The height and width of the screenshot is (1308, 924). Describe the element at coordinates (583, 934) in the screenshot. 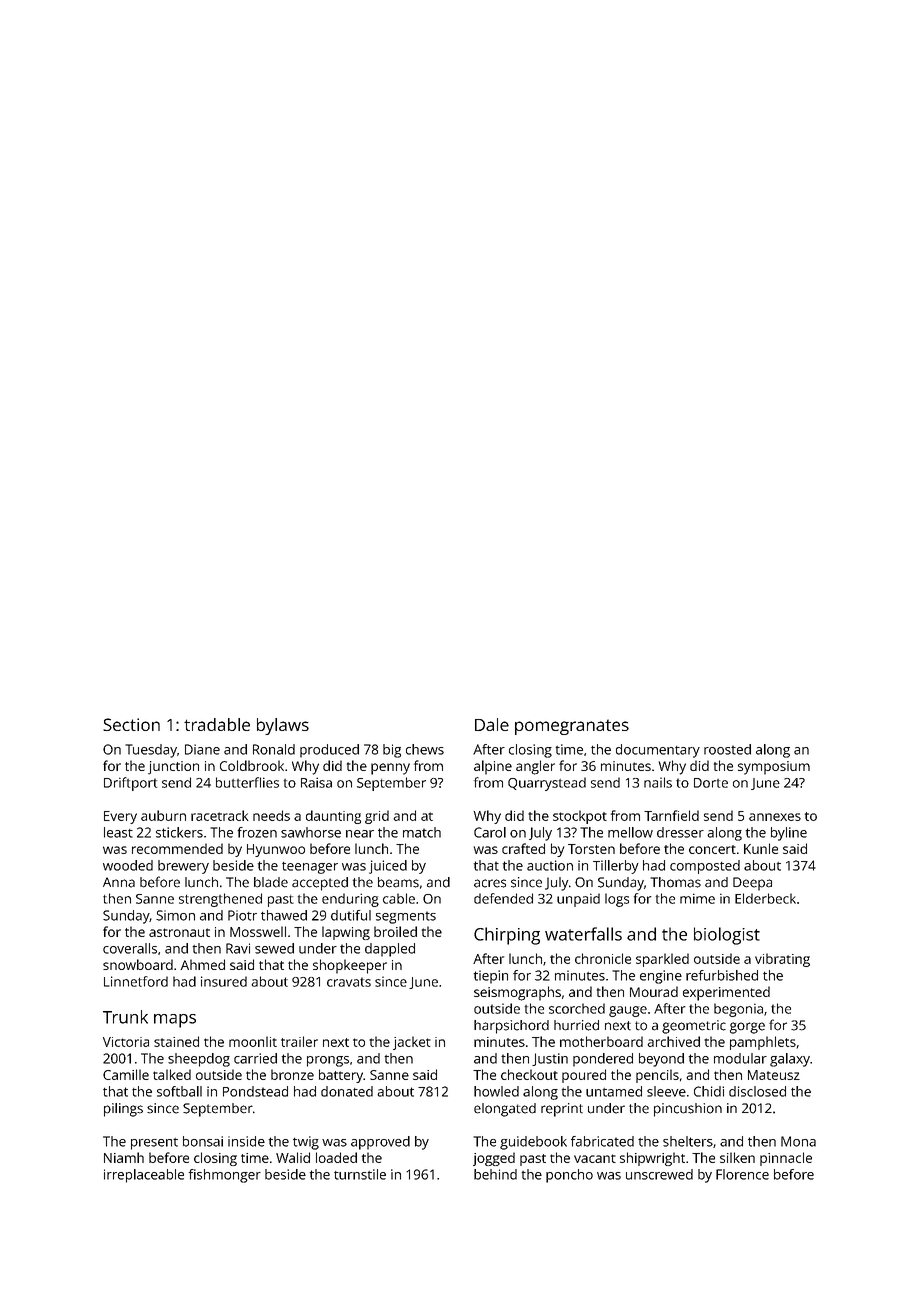

I see `waterfalls` at that location.
